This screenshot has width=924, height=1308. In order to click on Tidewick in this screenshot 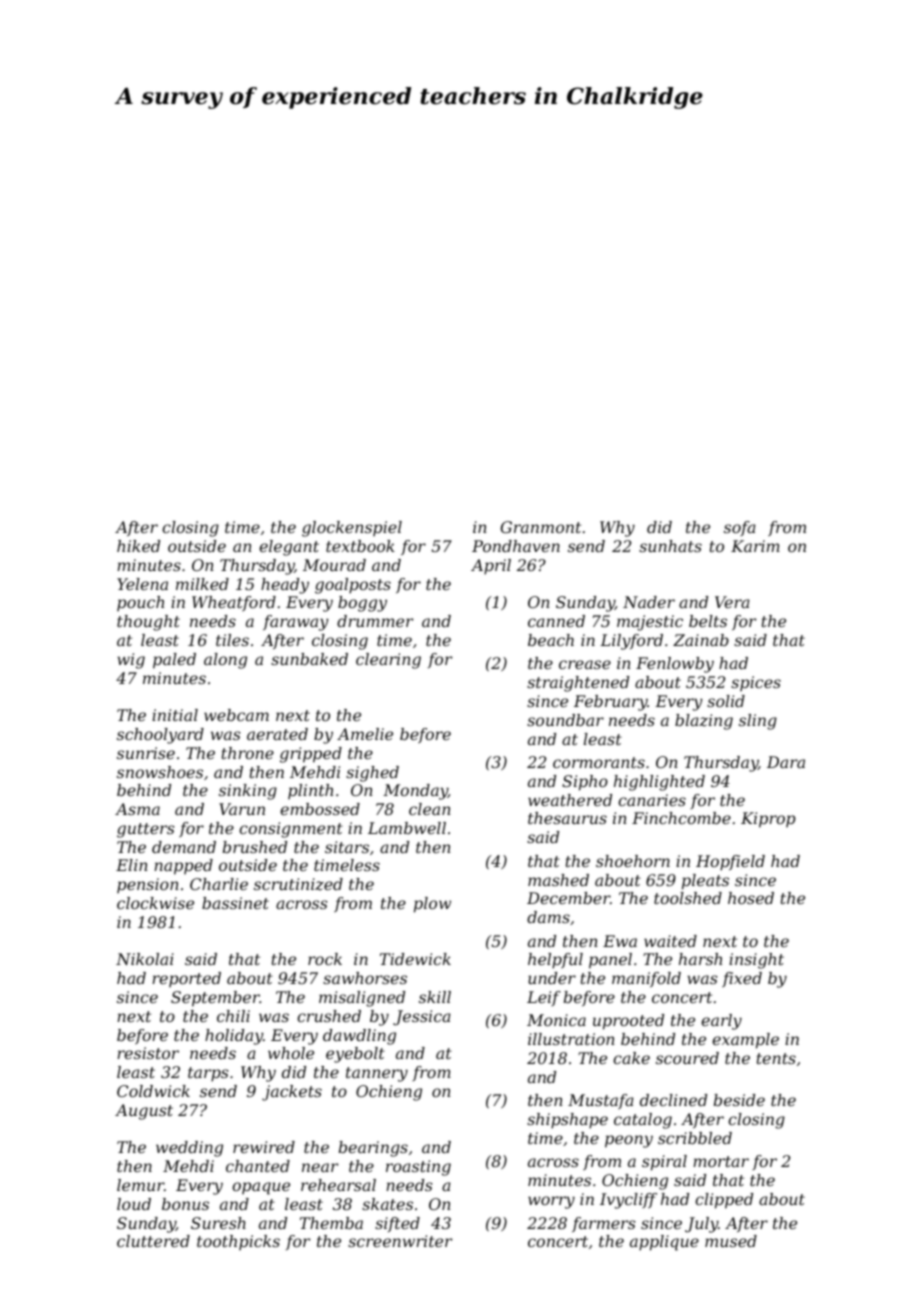, I will do `click(415, 959)`.
